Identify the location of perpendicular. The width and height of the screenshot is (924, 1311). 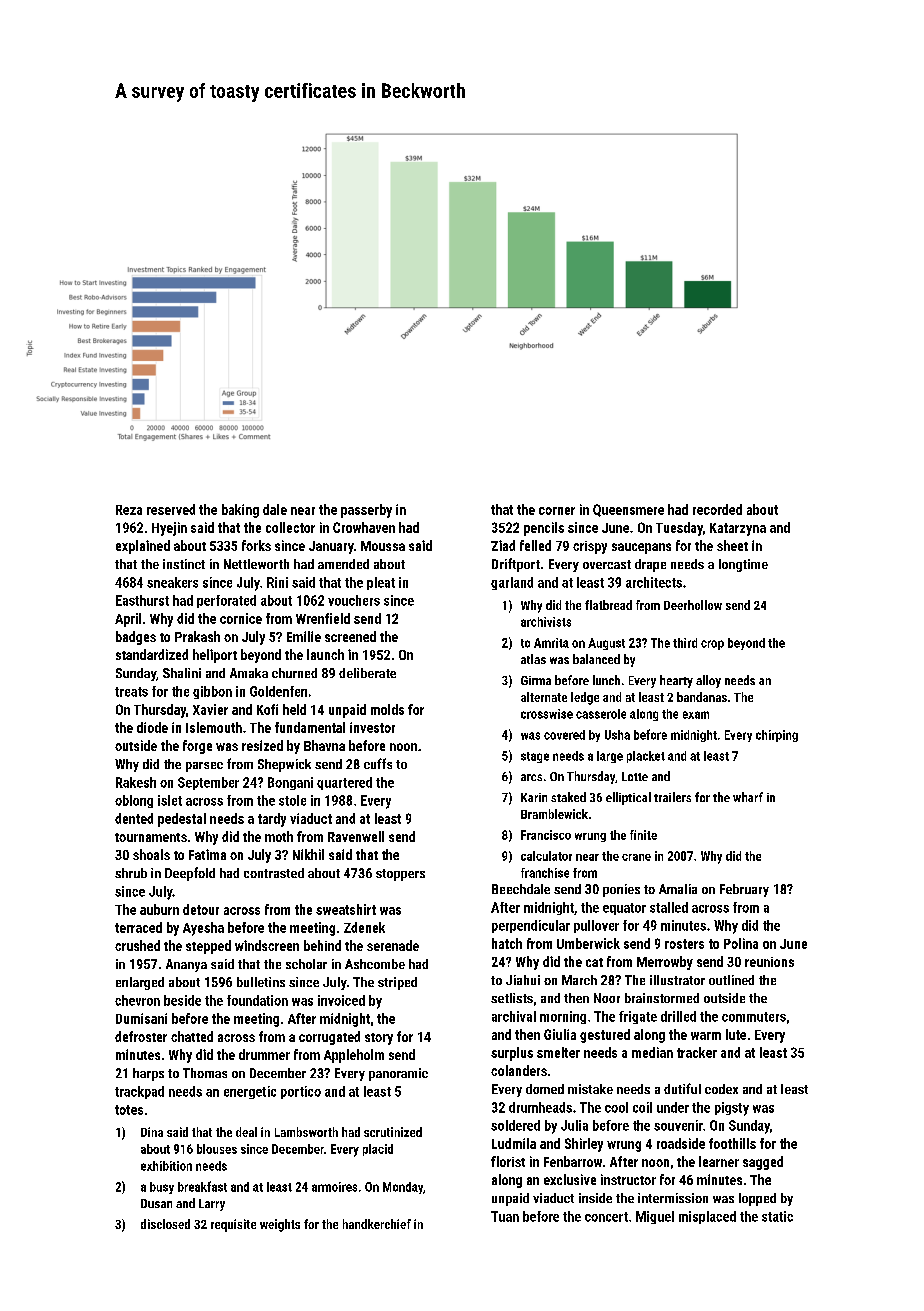
(531, 926).
